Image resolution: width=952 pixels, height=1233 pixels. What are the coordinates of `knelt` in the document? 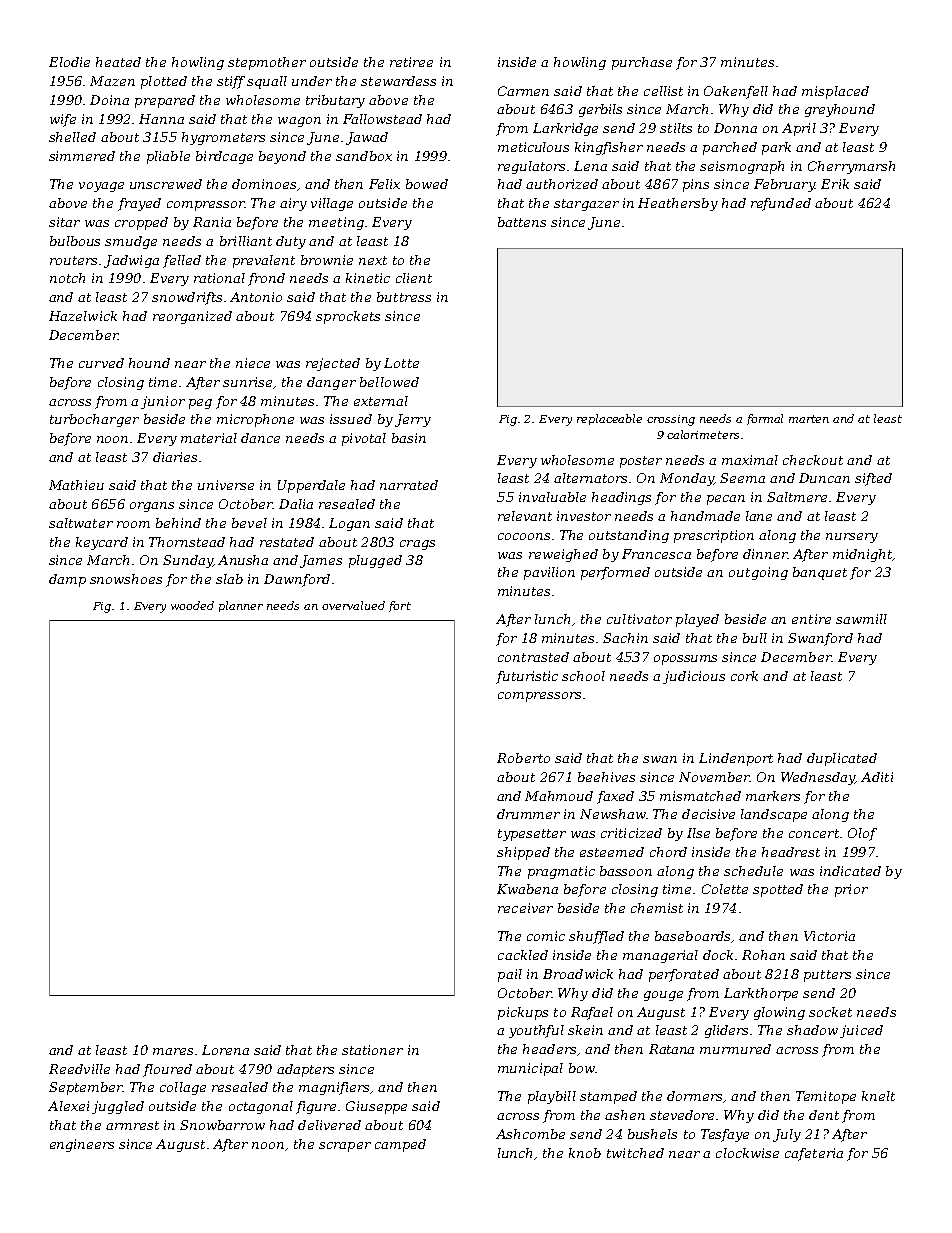 It's located at (878, 1096).
